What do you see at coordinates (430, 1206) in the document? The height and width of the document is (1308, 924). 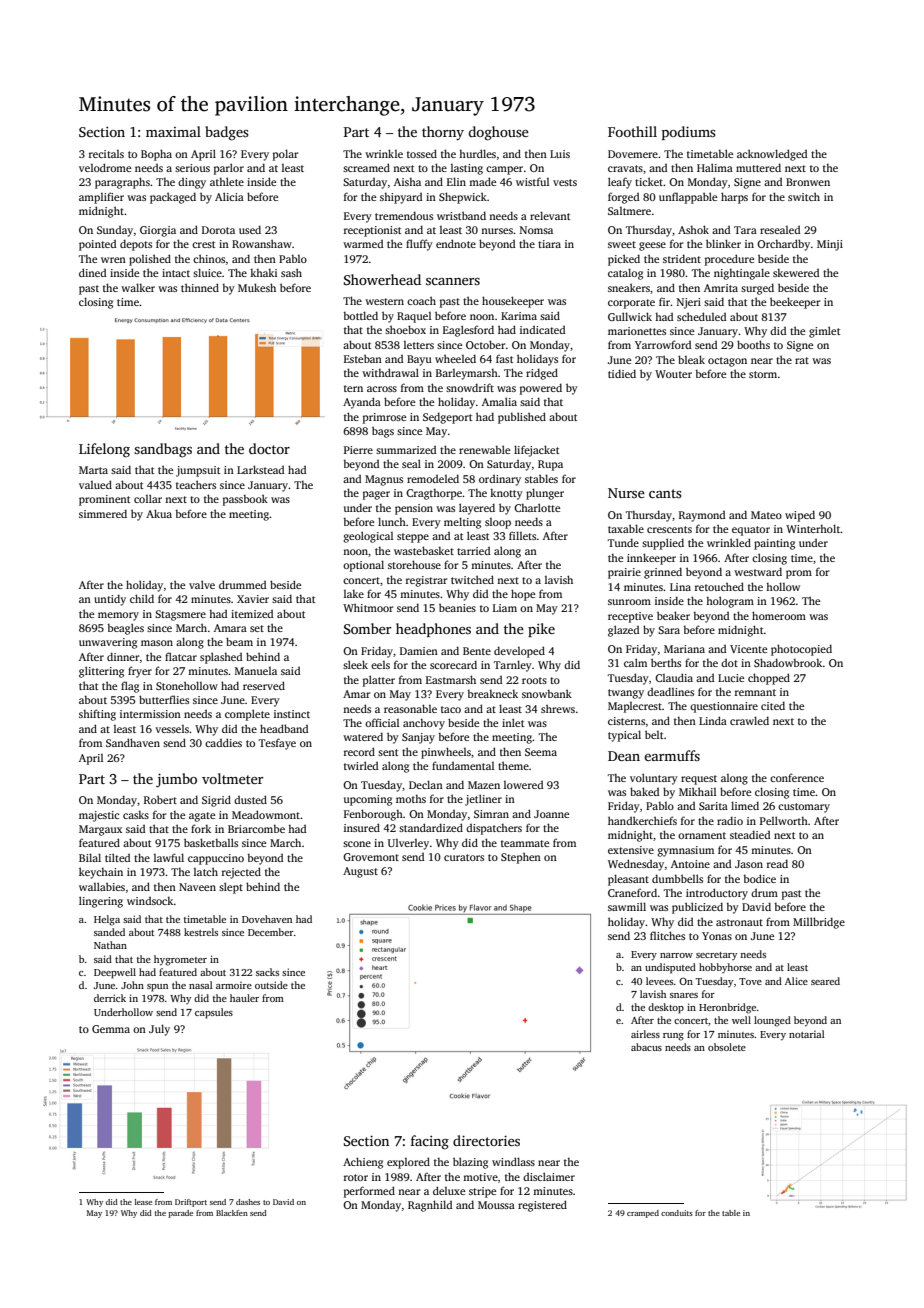 I see `Ragnhild` at bounding box center [430, 1206].
